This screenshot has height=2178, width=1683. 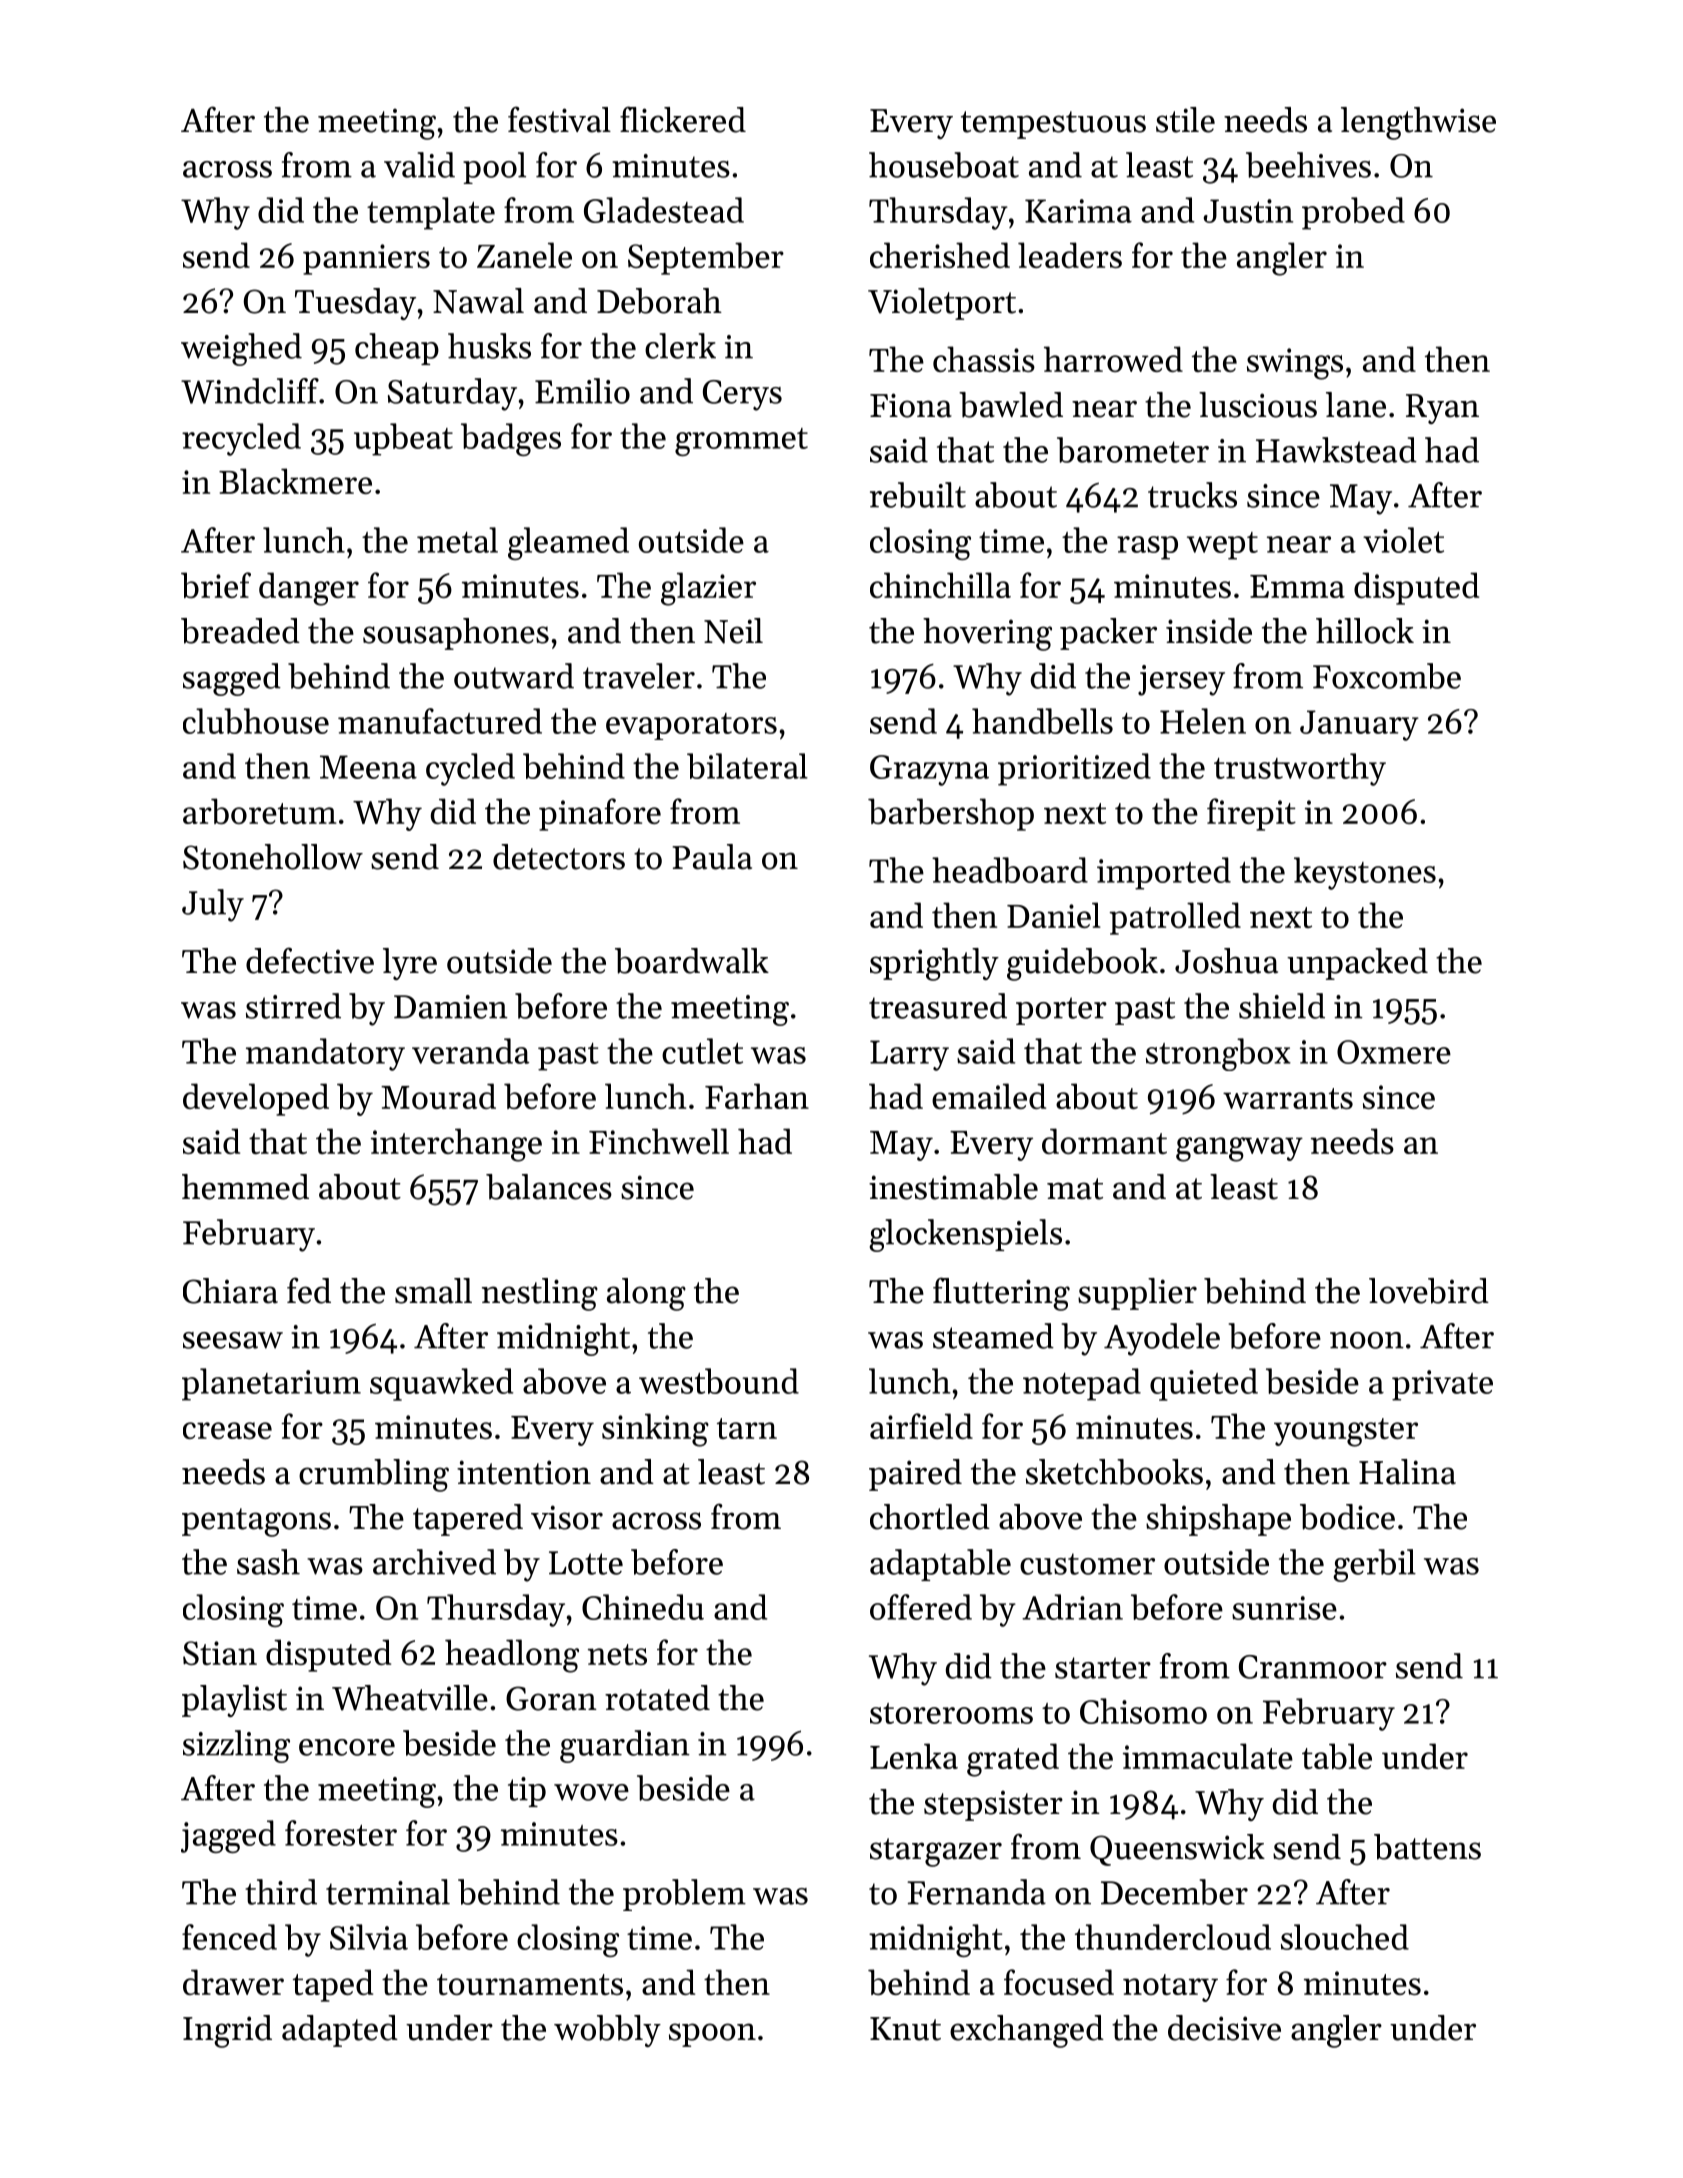 What do you see at coordinates (1365, 873) in the screenshot?
I see `keystones` at bounding box center [1365, 873].
